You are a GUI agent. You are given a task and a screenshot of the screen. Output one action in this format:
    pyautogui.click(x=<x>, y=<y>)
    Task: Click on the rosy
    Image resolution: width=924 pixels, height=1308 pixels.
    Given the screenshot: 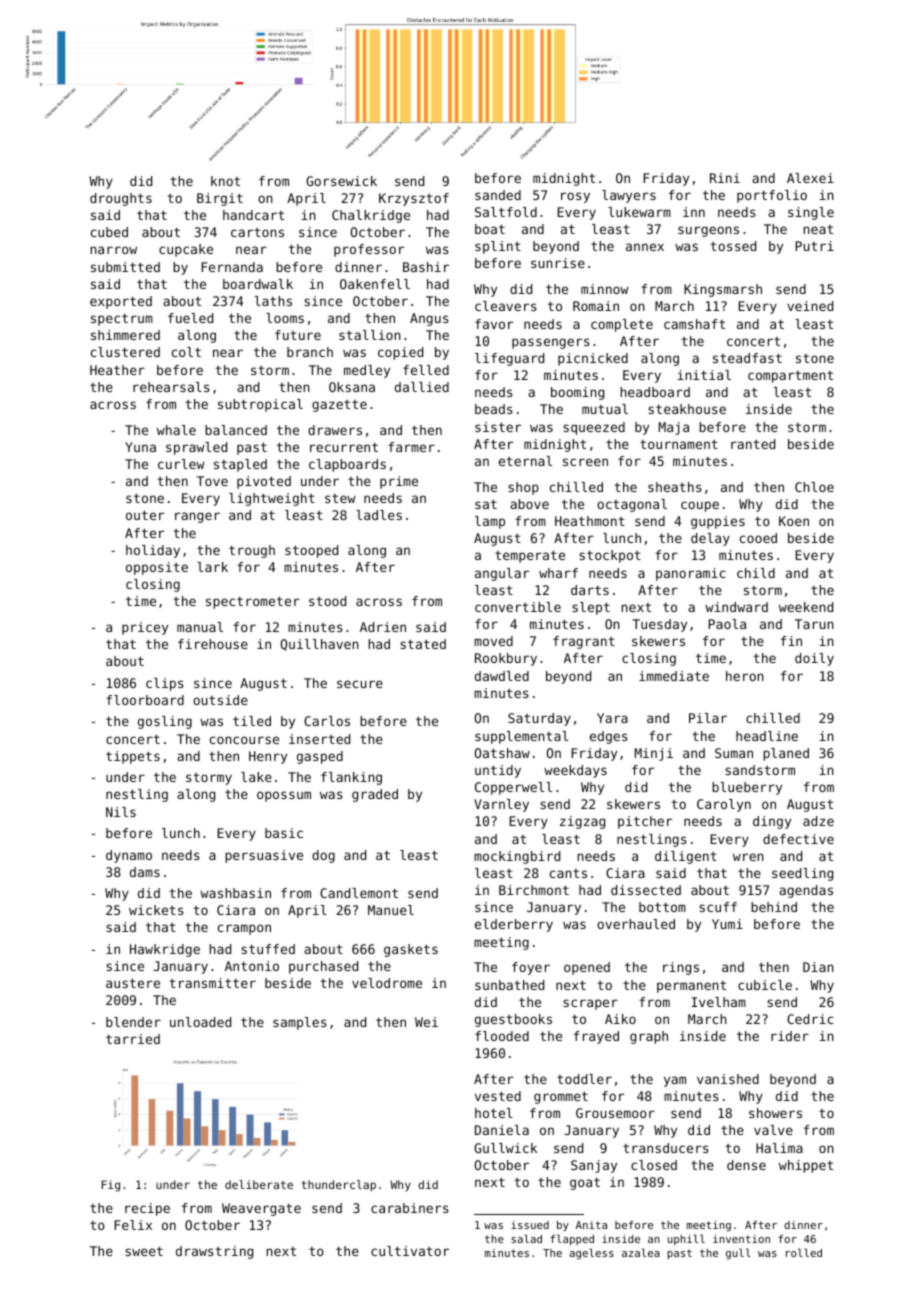 What is the action you would take?
    pyautogui.click(x=575, y=197)
